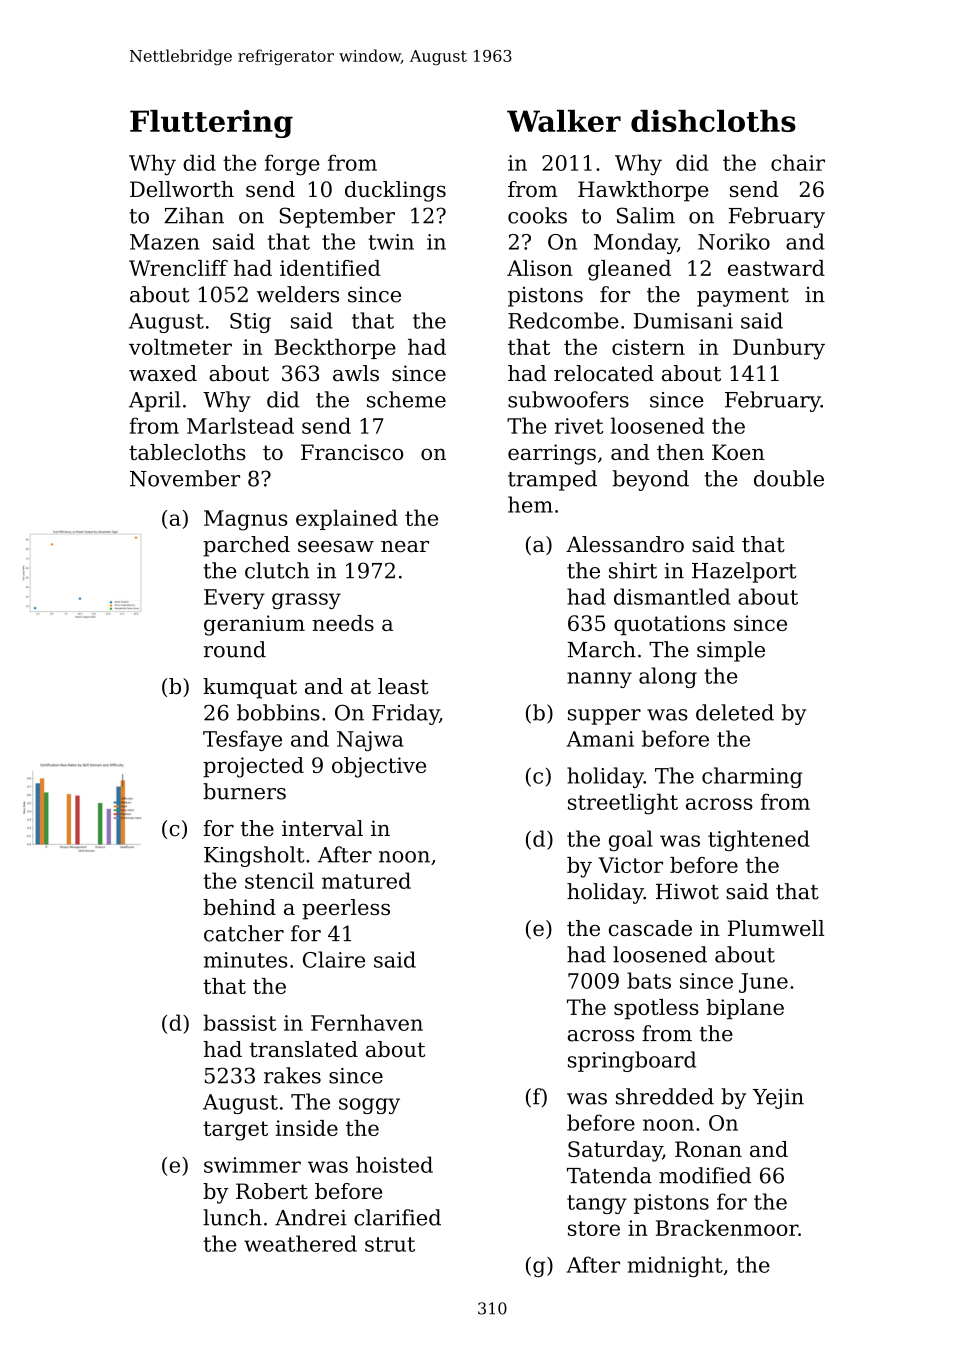  Describe the element at coordinates (776, 928) in the image. I see `Plumwell` at that location.
